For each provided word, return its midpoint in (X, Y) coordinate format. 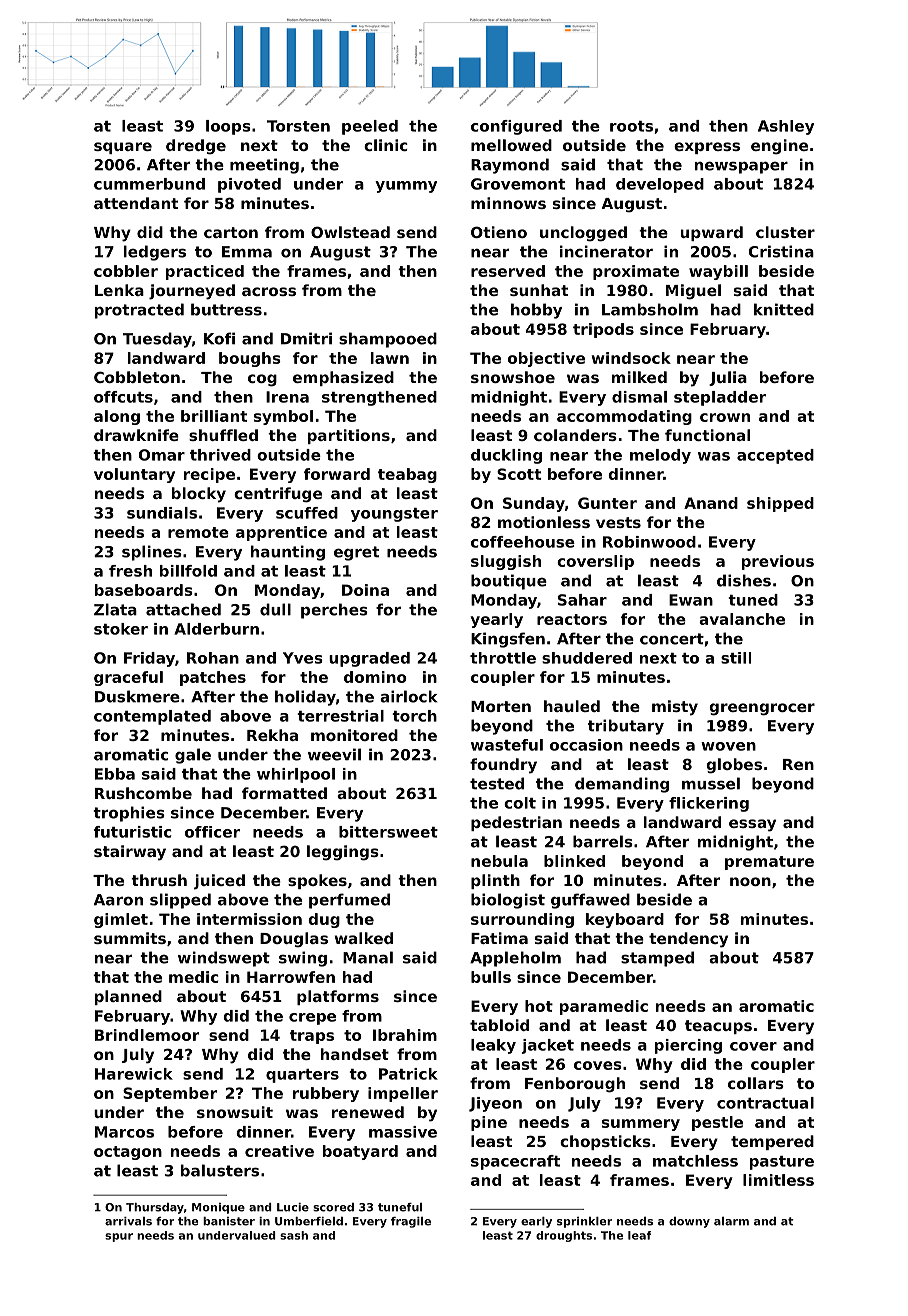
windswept (224, 959)
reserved (508, 271)
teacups (718, 1027)
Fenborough (575, 1085)
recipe (209, 475)
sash (294, 1235)
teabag (407, 475)
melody (660, 456)
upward (712, 233)
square (123, 148)
